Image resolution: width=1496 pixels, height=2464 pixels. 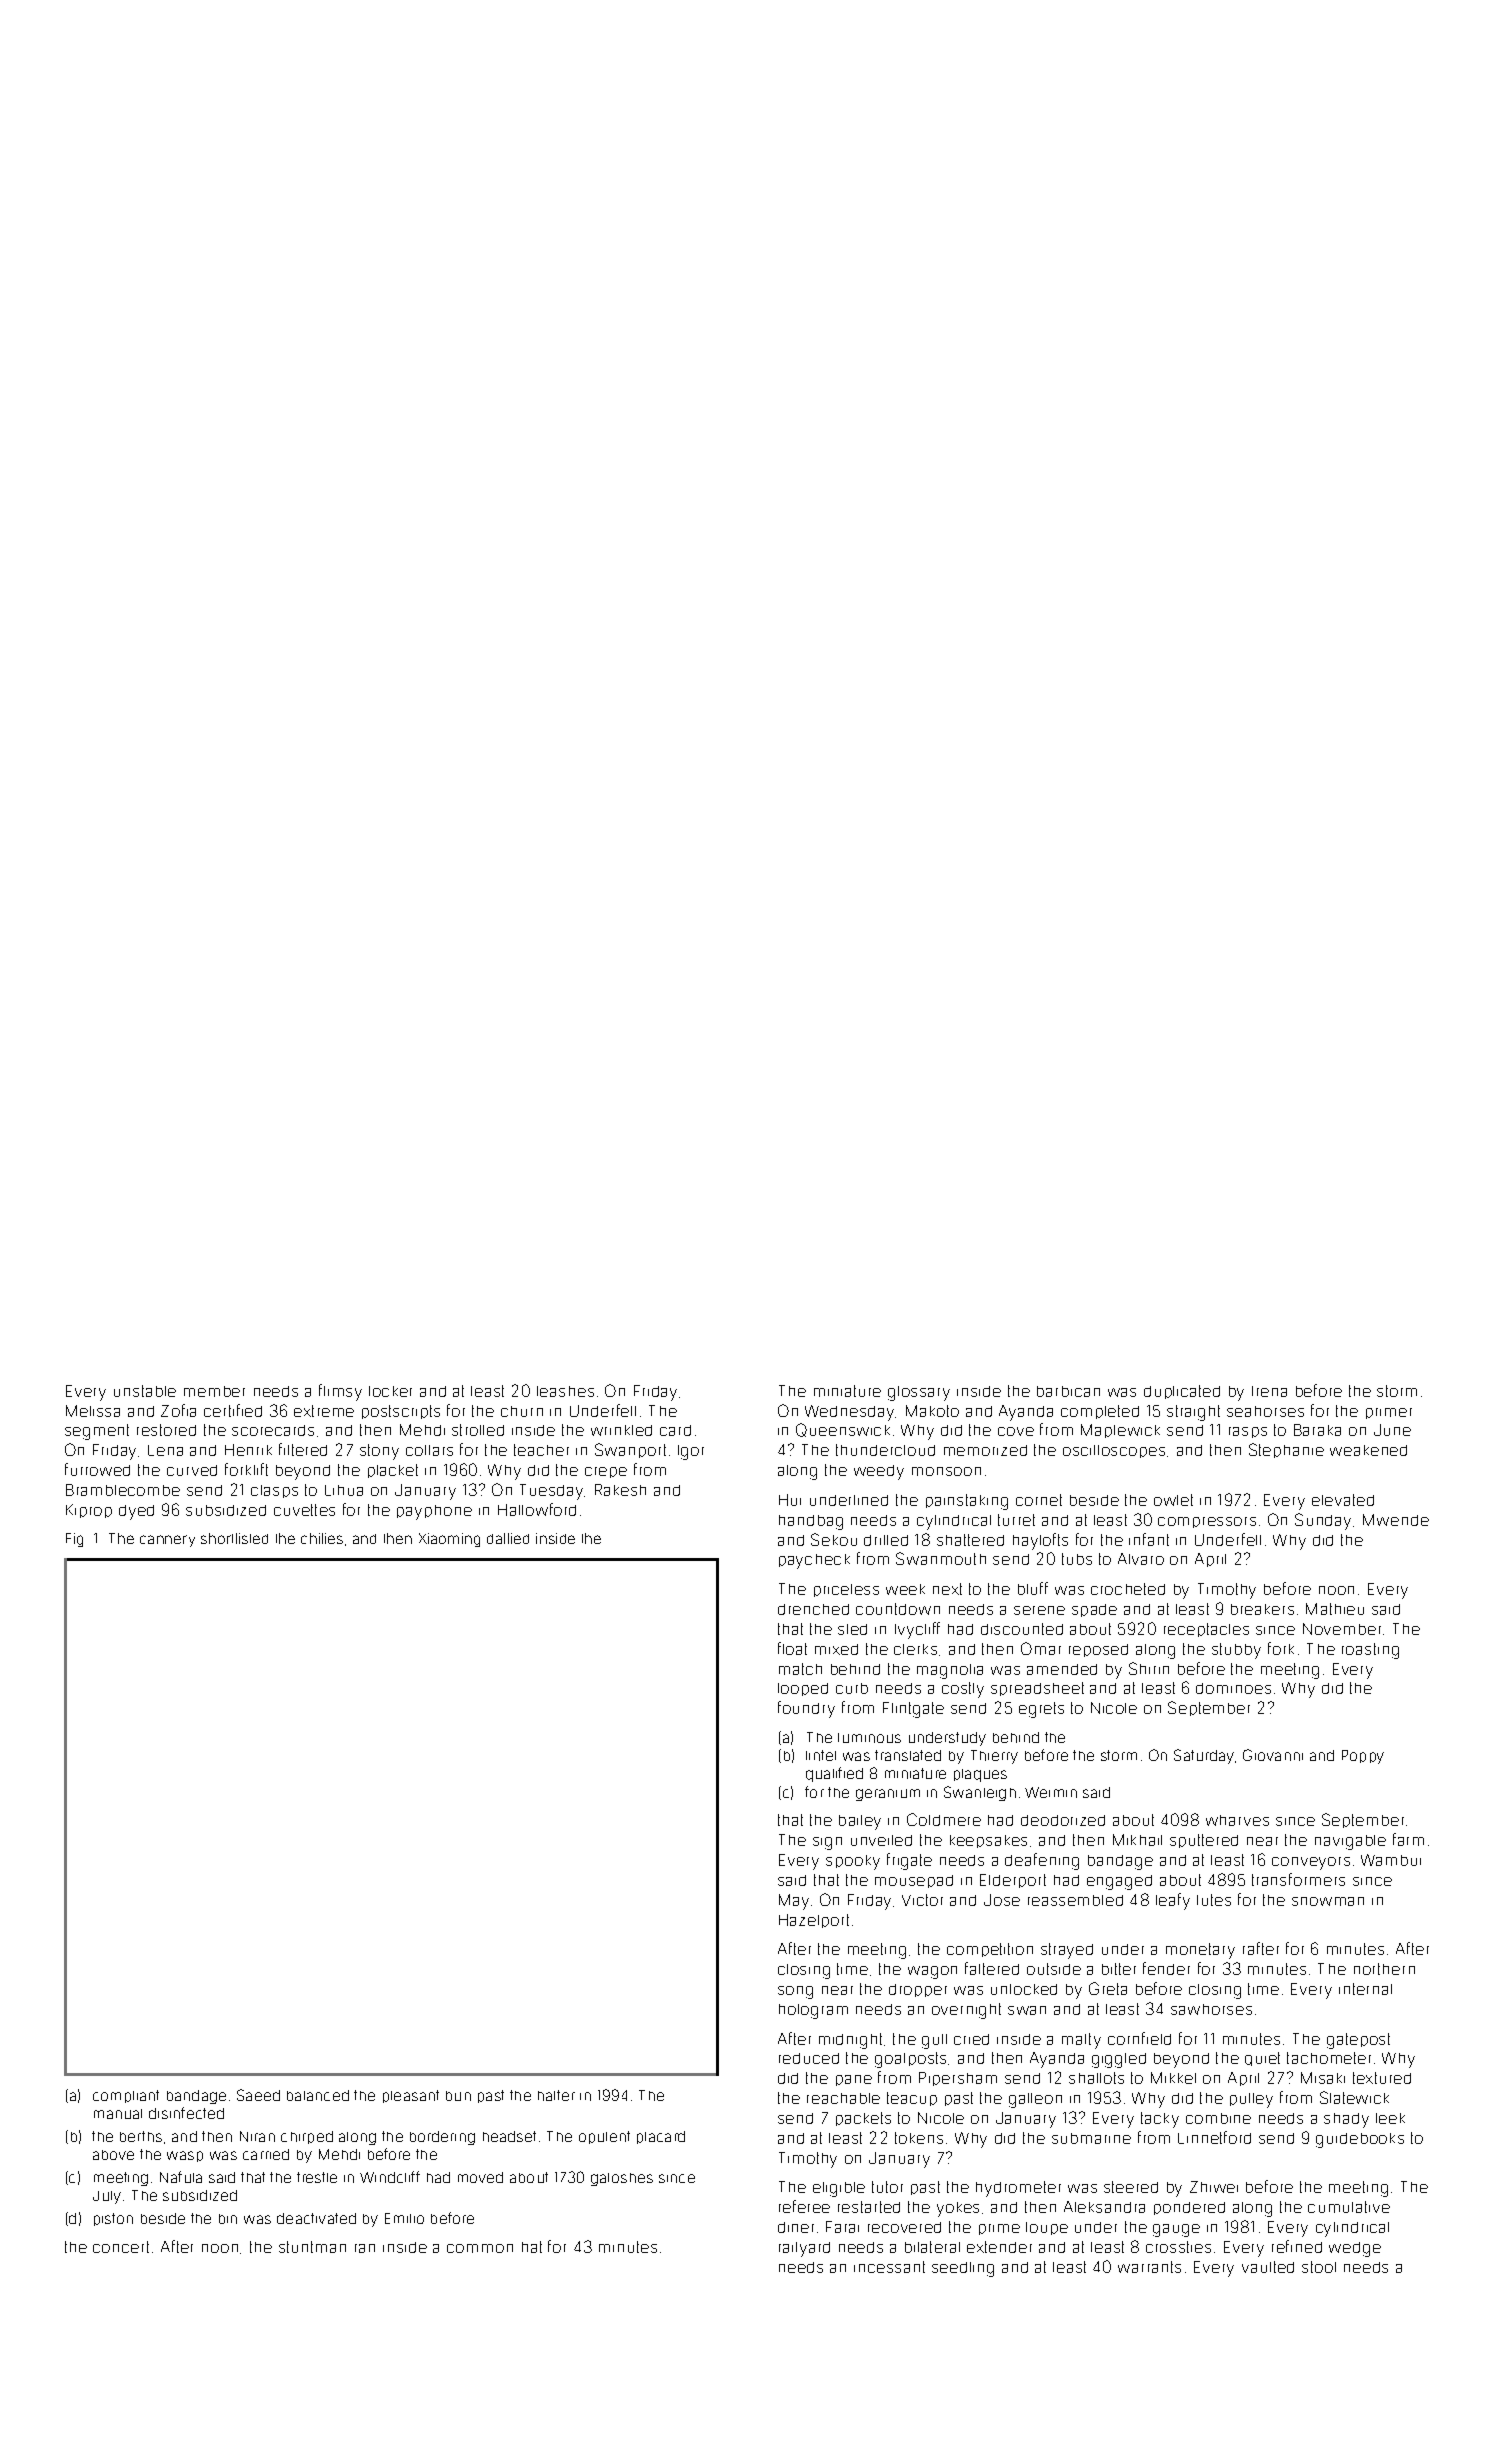 I want to click on stool, so click(x=1319, y=2267).
